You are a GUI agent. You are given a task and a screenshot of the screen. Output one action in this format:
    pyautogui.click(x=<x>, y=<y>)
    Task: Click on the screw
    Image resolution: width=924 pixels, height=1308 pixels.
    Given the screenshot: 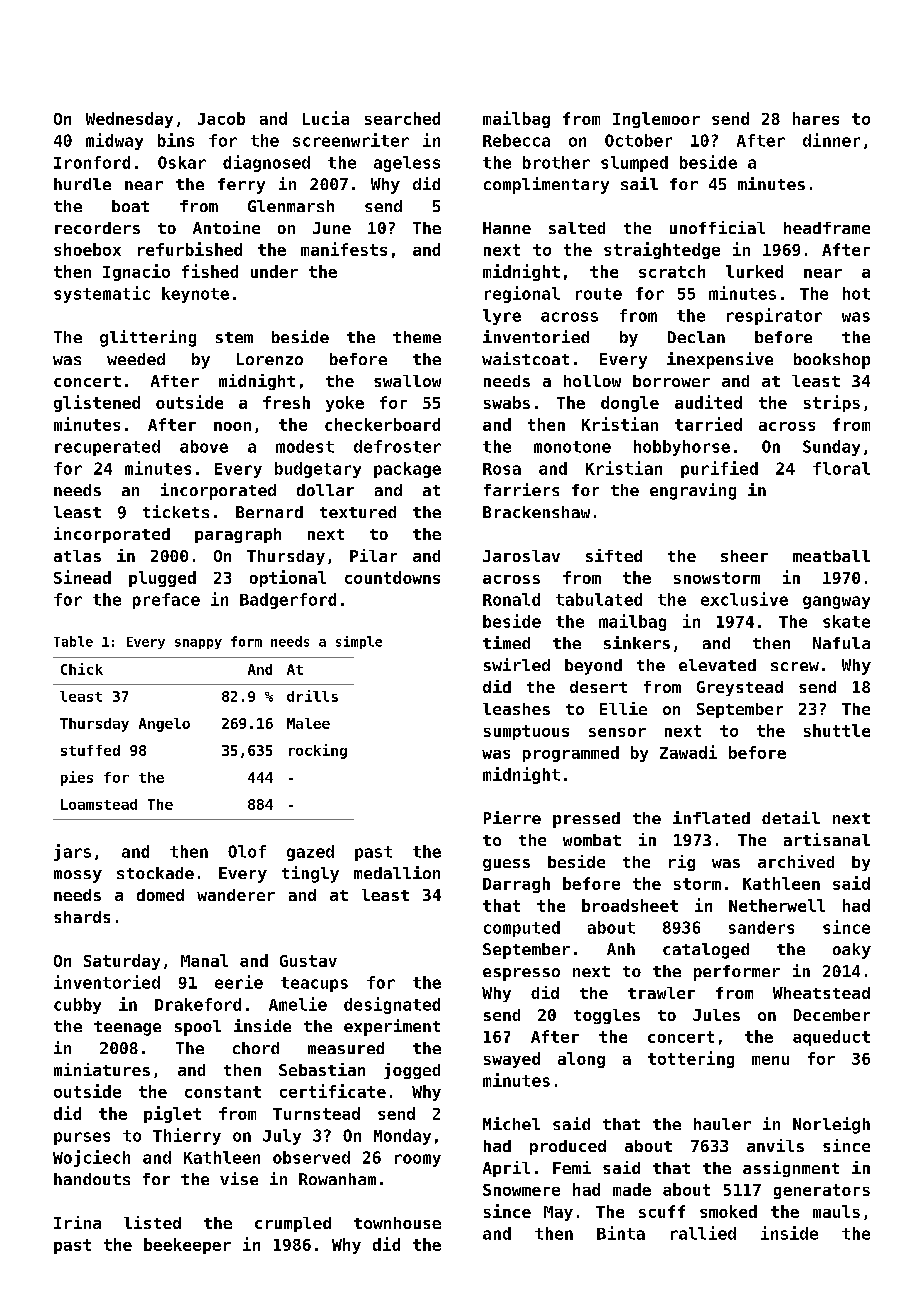 What is the action you would take?
    pyautogui.click(x=795, y=666)
